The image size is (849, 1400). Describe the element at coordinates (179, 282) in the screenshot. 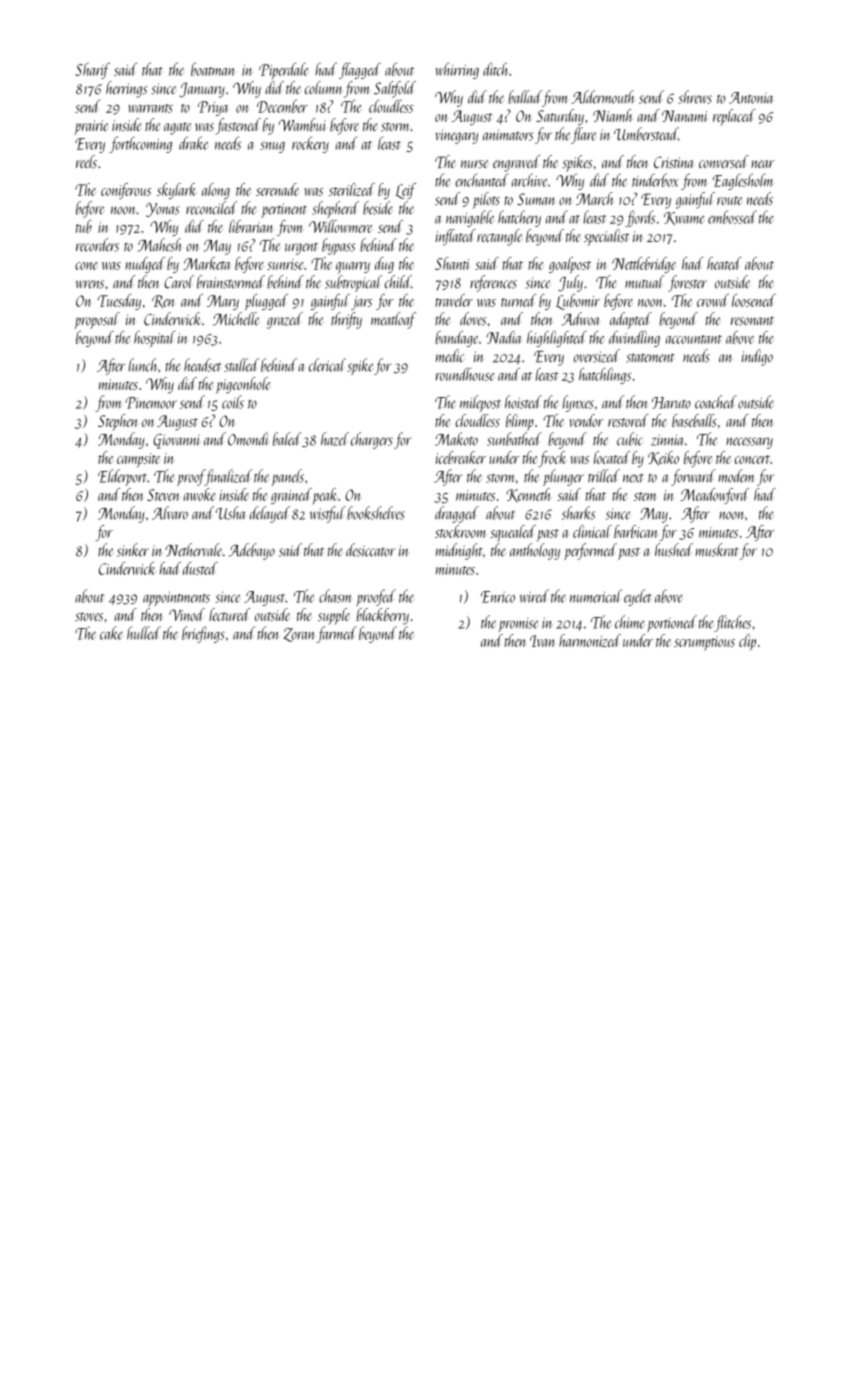

I see `Carol` at that location.
